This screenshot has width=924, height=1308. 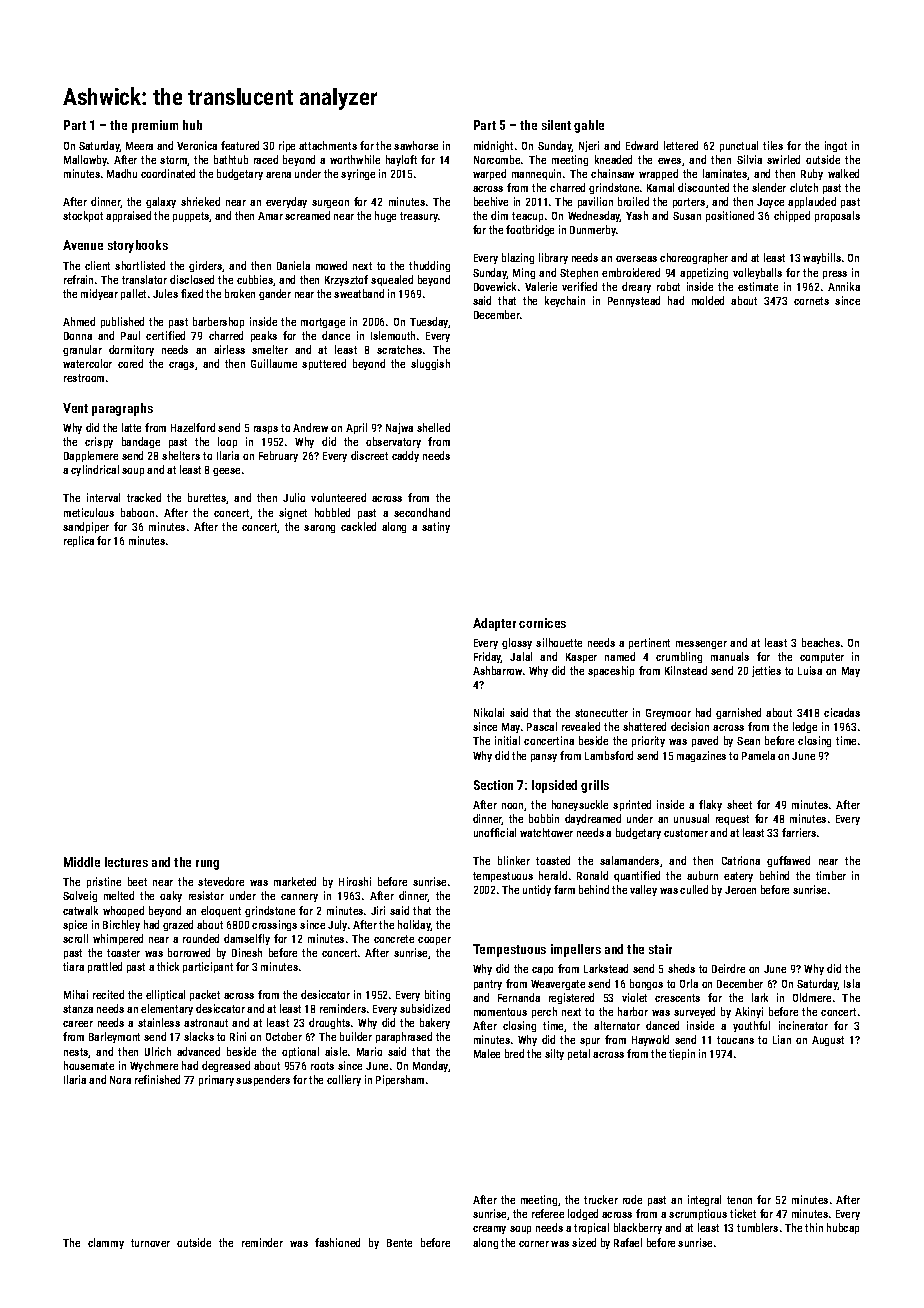 What do you see at coordinates (681, 145) in the screenshot?
I see `lettered` at bounding box center [681, 145].
